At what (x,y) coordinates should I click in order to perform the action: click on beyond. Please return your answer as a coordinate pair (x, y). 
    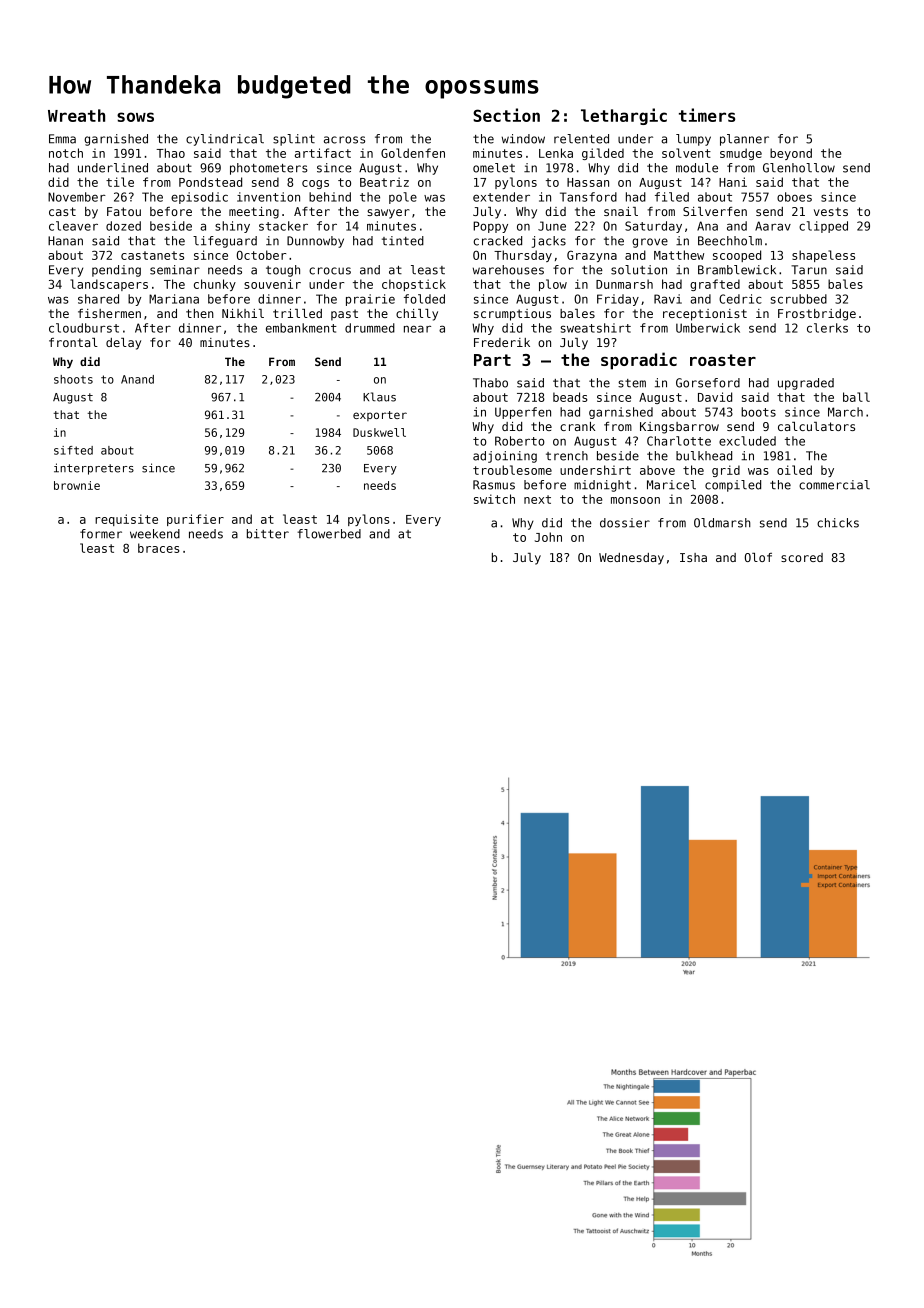
    Looking at the image, I should click on (791, 154).
